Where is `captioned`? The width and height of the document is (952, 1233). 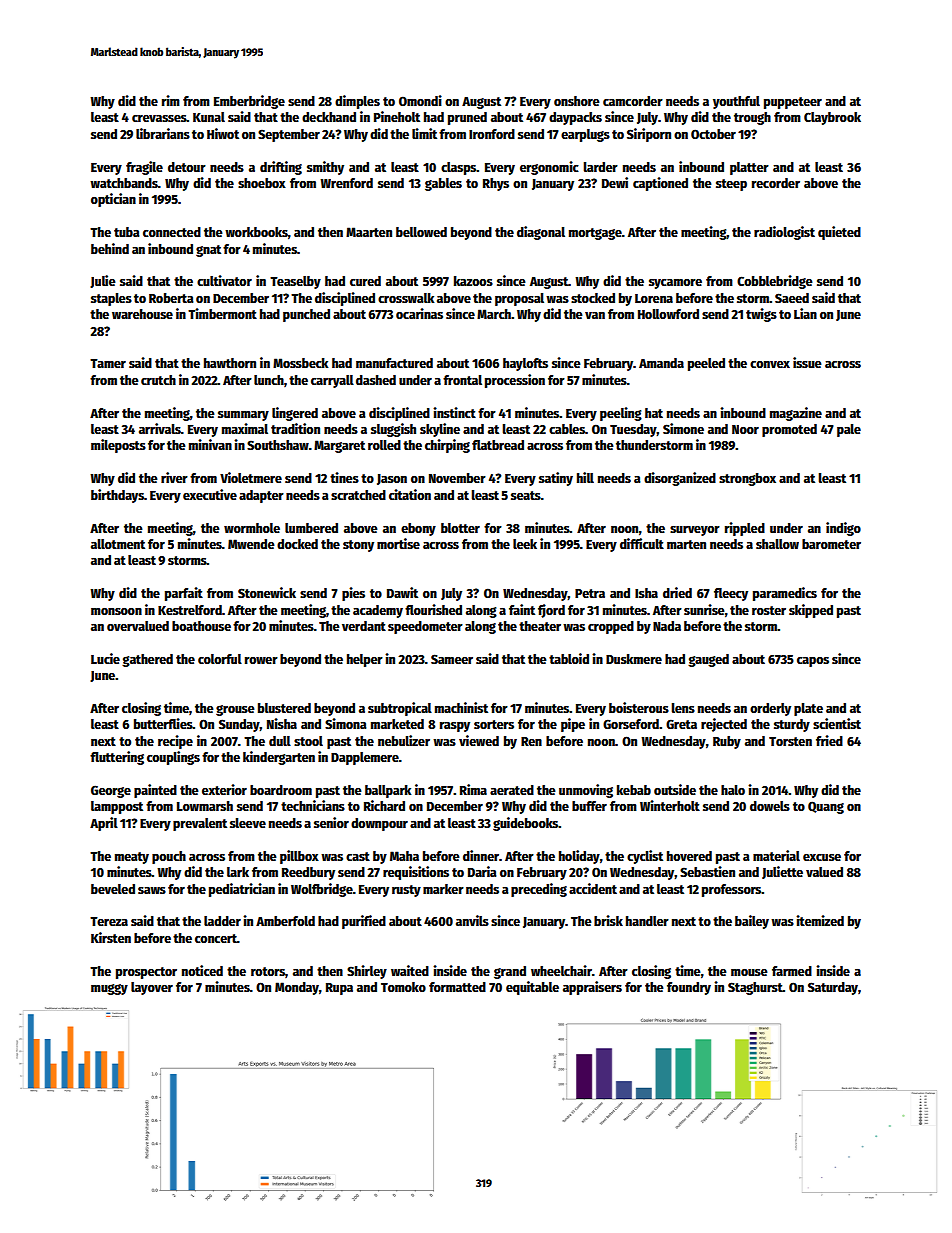 captioned is located at coordinates (660, 184).
